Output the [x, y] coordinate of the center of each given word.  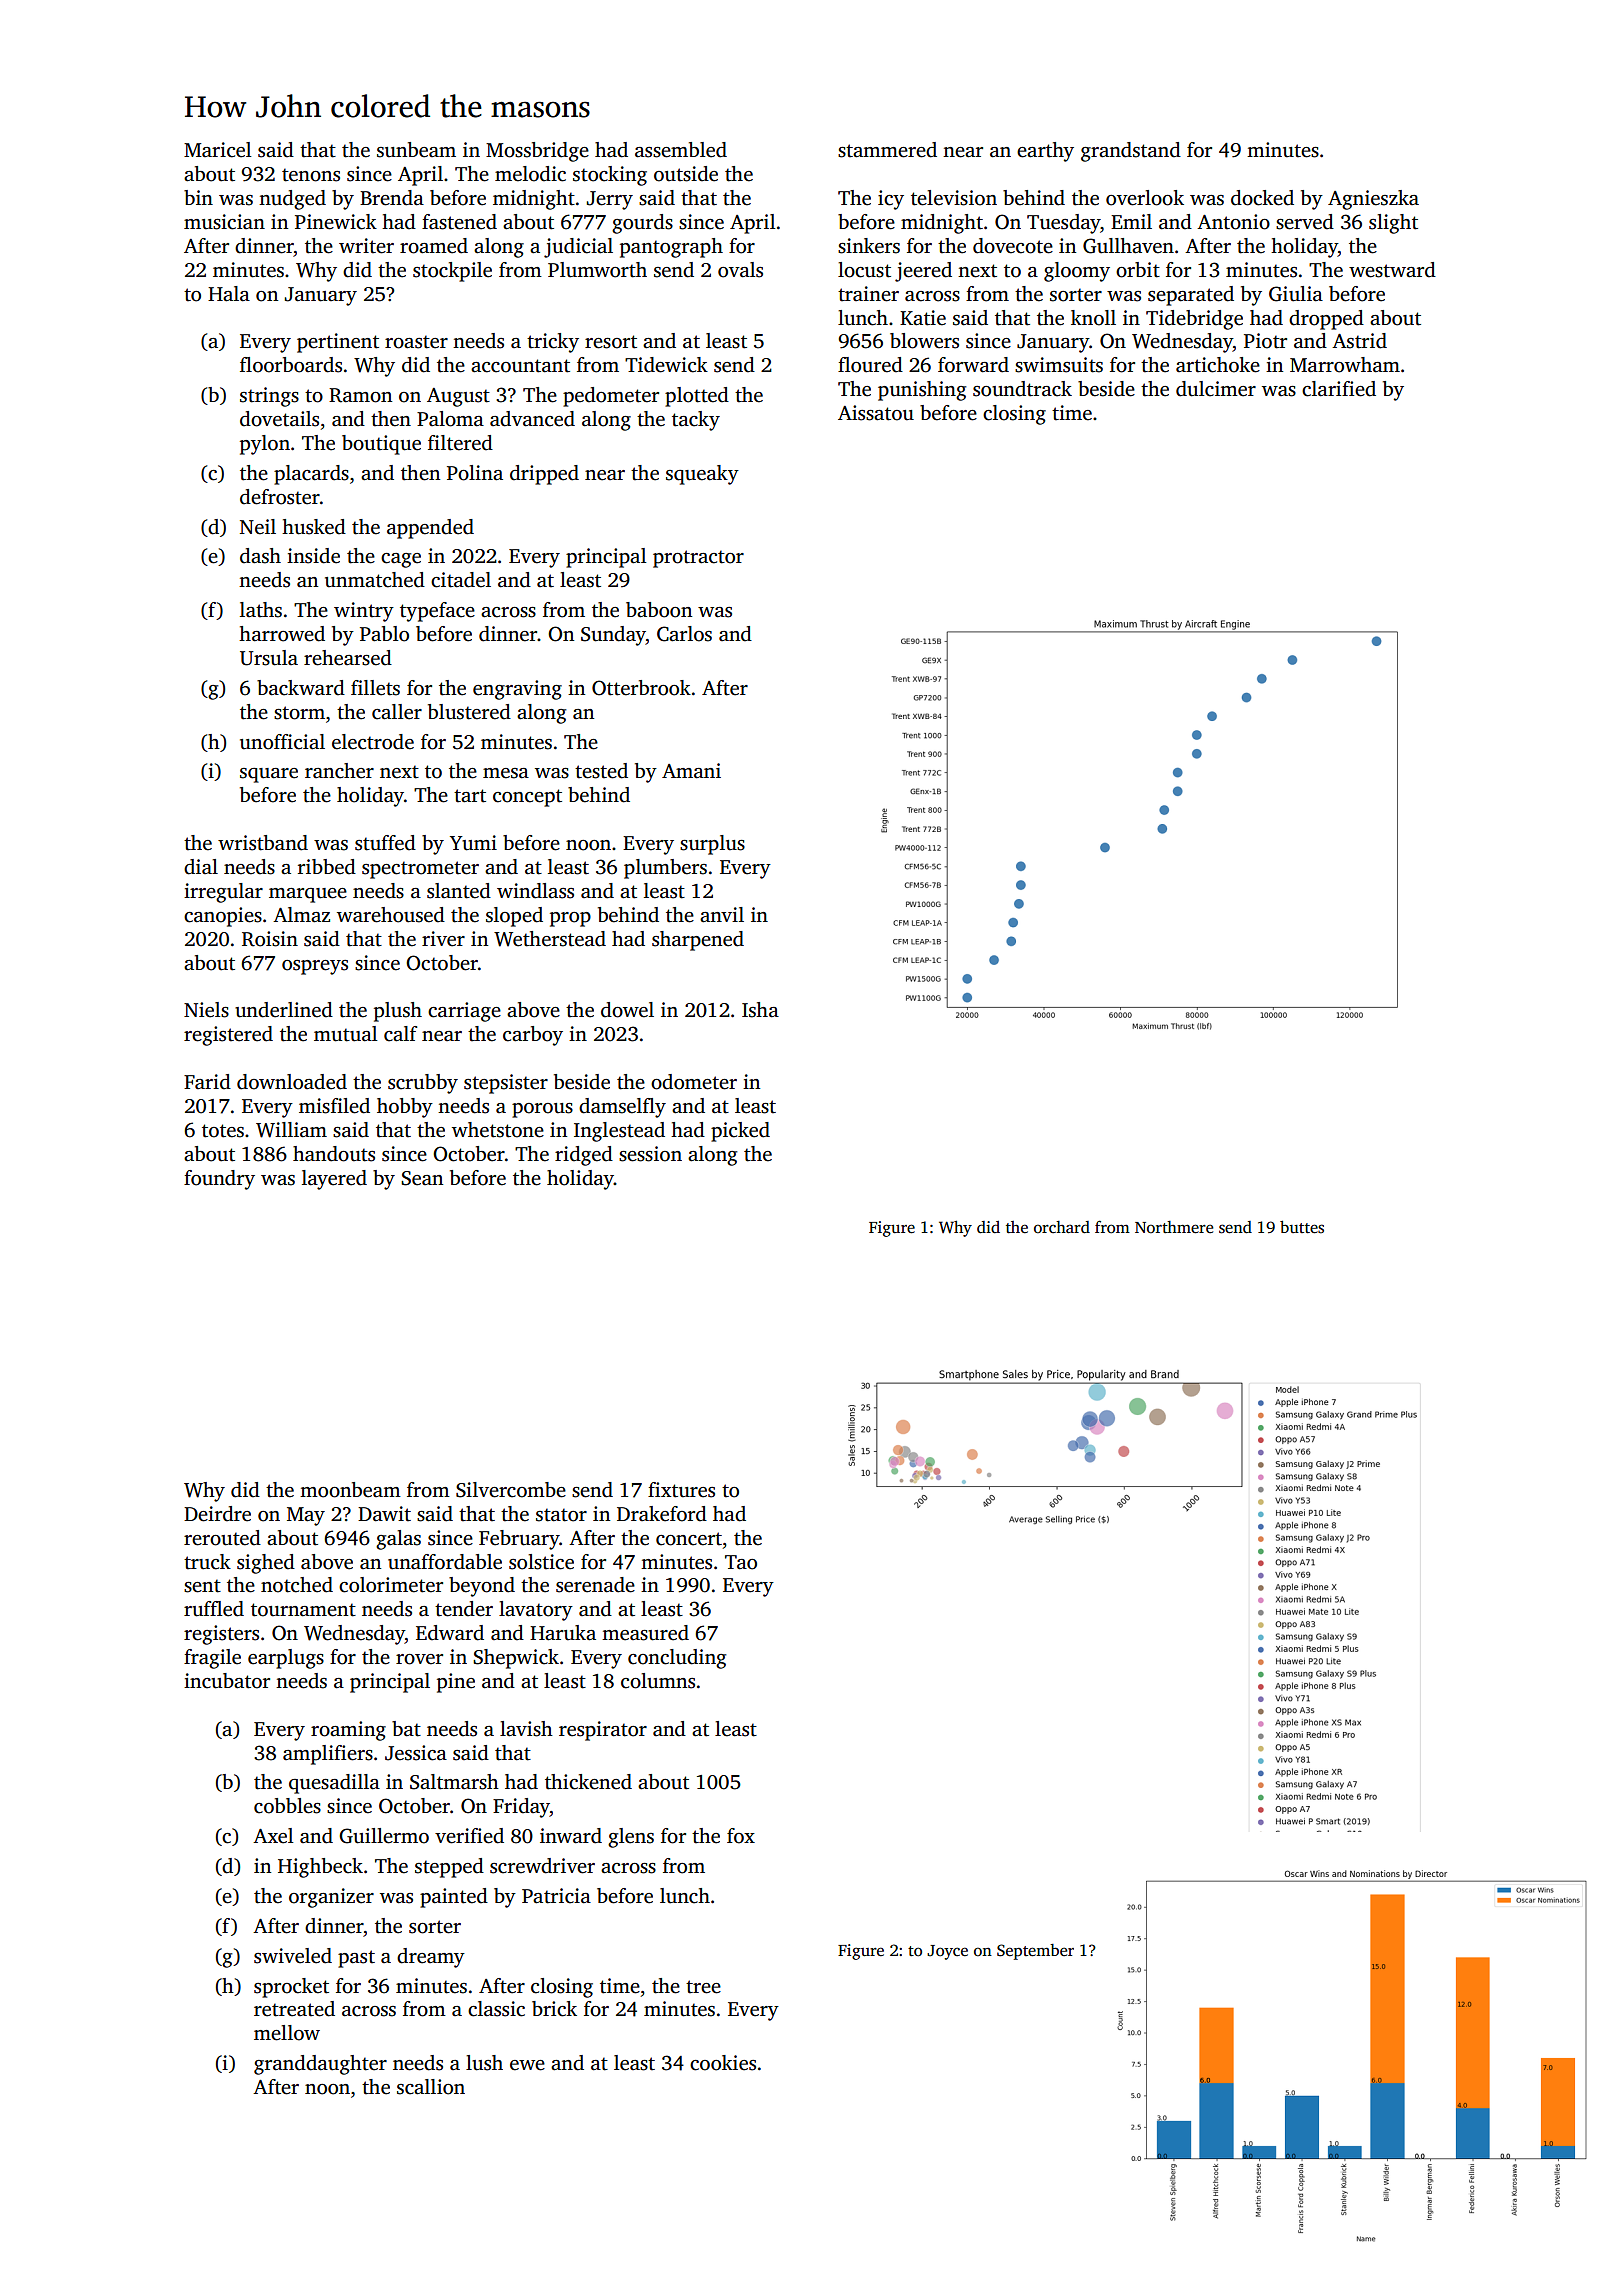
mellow [287, 2033]
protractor [698, 559]
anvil [722, 915]
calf [400, 1034]
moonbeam [350, 1490]
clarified [1339, 389]
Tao [741, 1562]
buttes [1302, 1227]
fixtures [681, 1490]
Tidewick [666, 365]
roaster [416, 342]
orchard [1062, 1227]
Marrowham [1345, 365]
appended [430, 529]
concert [689, 1539]
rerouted [222, 1538]
